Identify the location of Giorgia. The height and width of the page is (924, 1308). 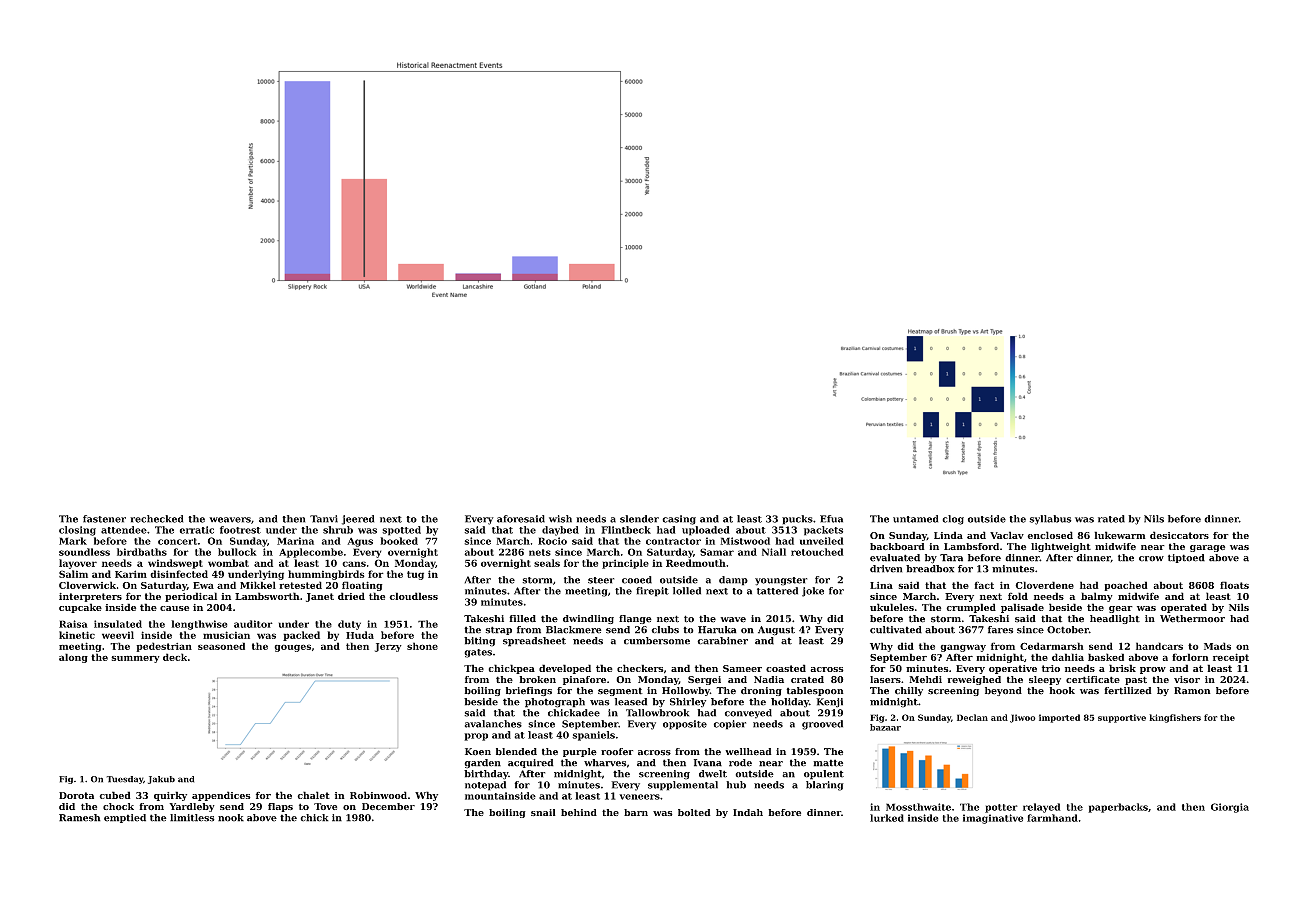
(1230, 808).
